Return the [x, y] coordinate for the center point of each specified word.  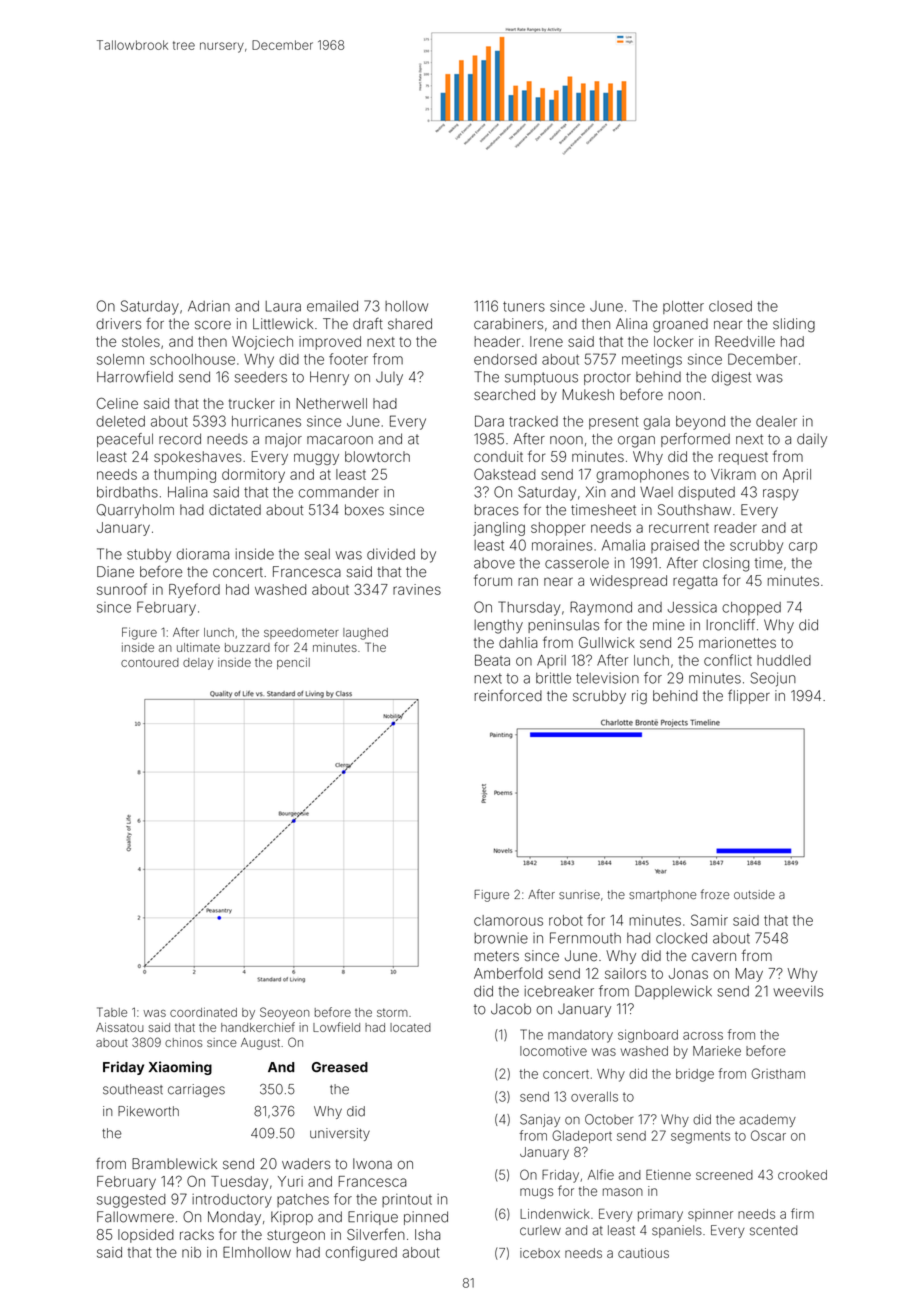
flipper [749, 696]
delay [198, 664]
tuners [524, 306]
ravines [417, 589]
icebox [540, 1253]
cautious [643, 1253]
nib [191, 1252]
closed [730, 306]
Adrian [209, 306]
